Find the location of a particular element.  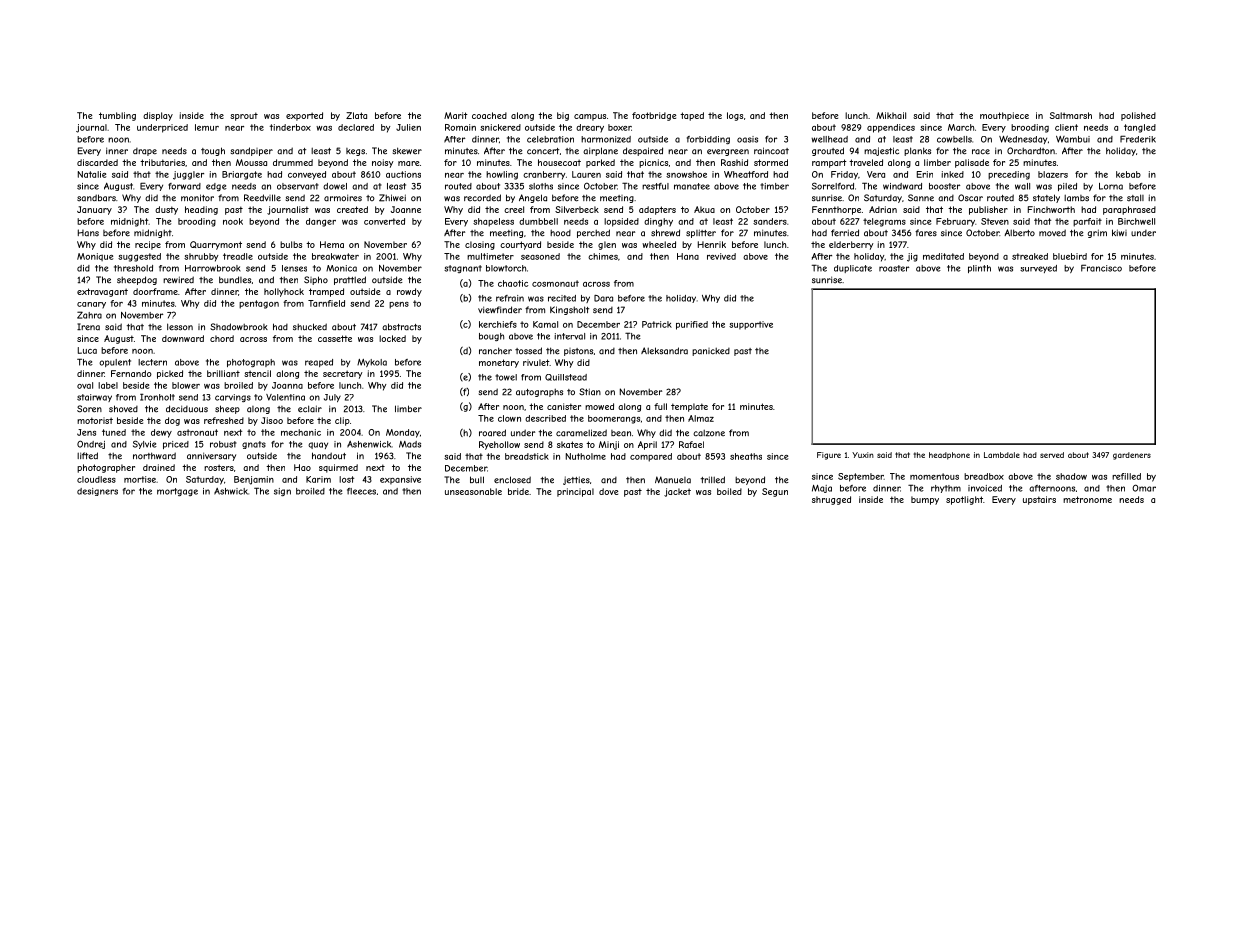

polished is located at coordinates (1138, 116).
